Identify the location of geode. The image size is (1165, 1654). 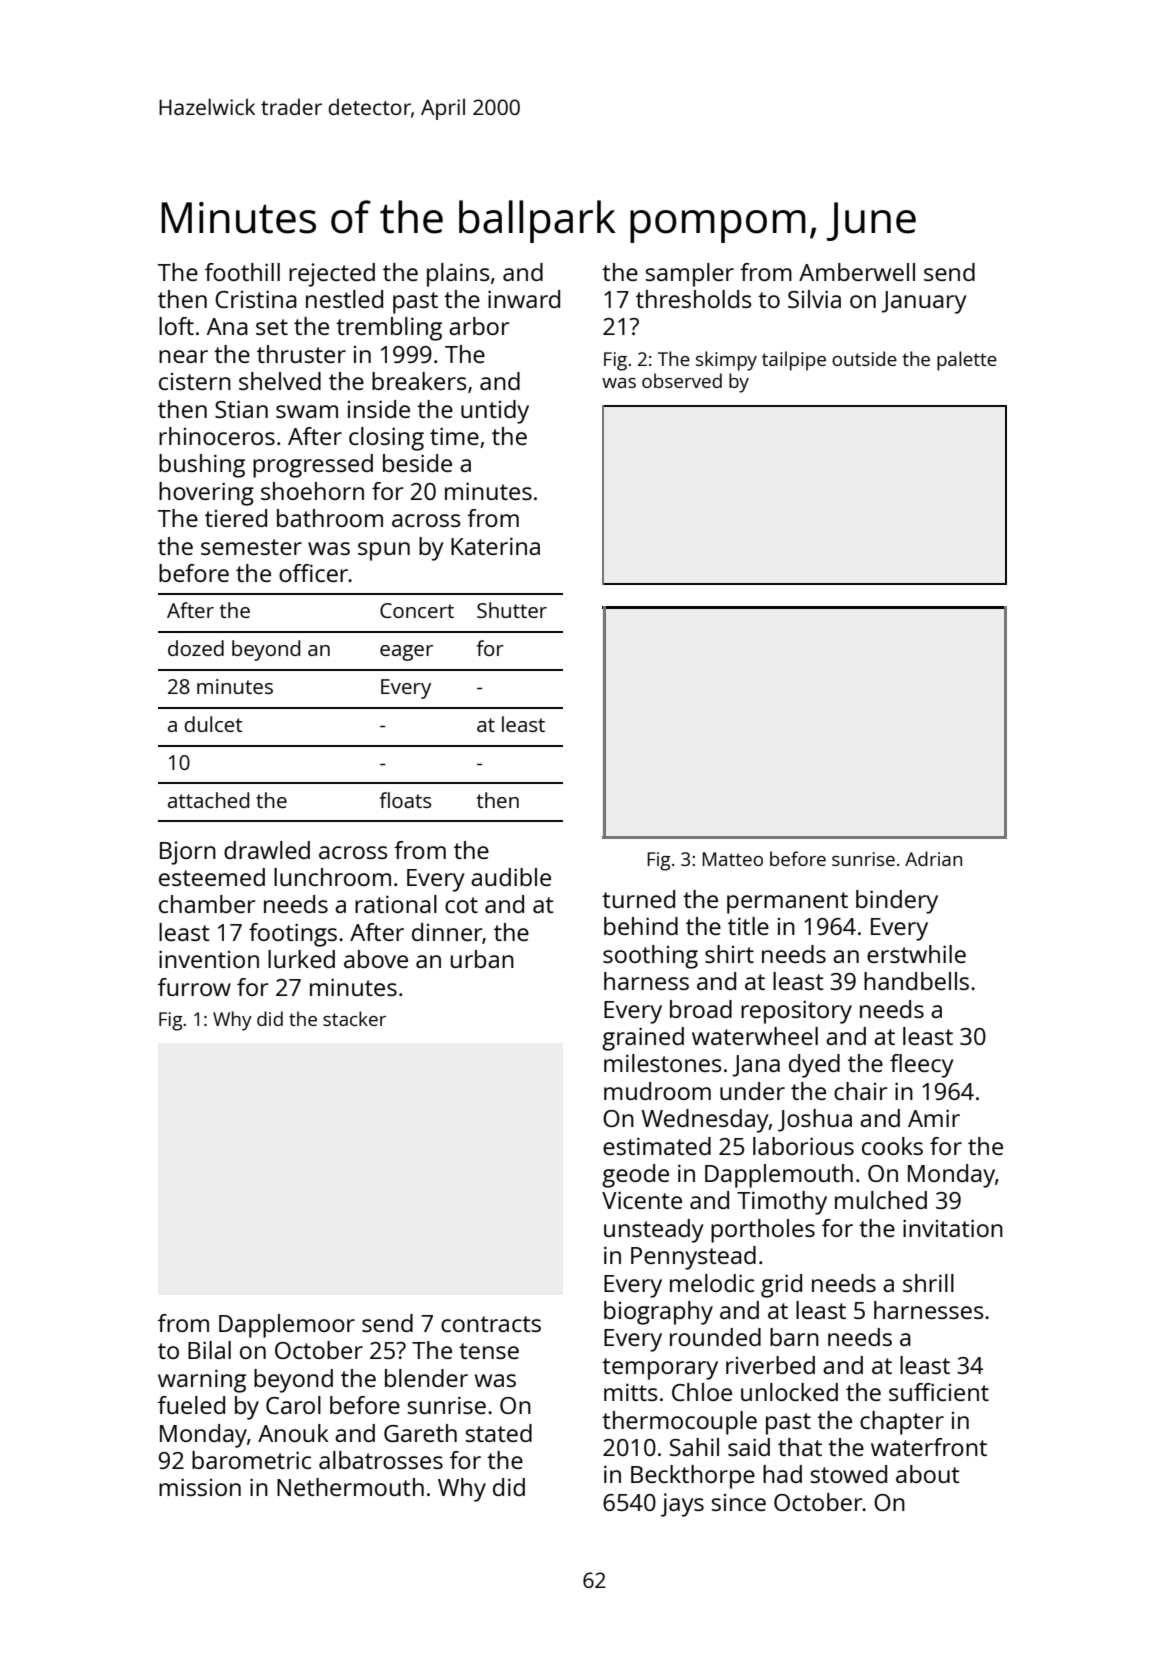
(635, 1176).
